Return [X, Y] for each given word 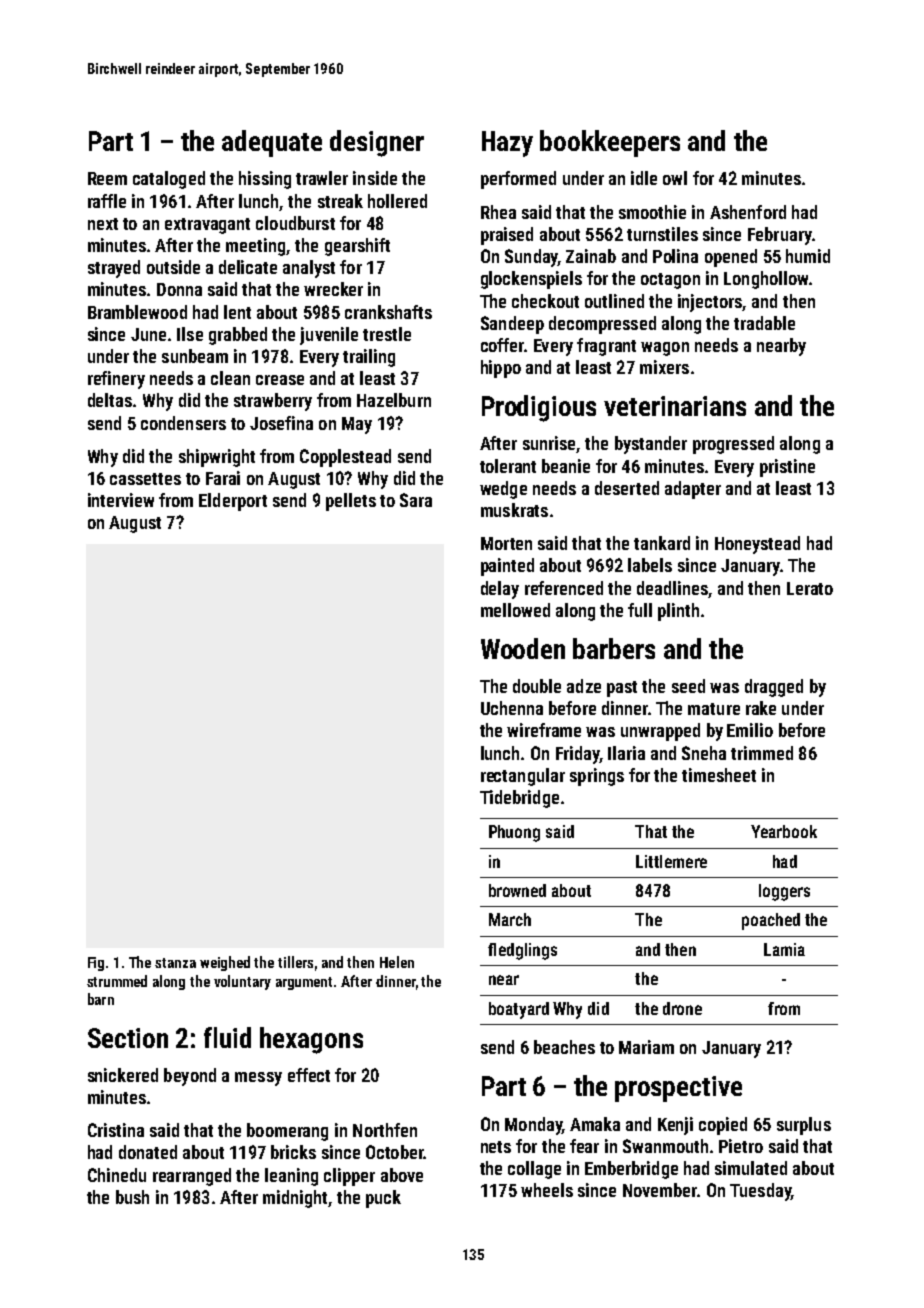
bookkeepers [610, 143]
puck [383, 1199]
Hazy [507, 144]
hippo [501, 369]
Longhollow [766, 280]
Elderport [233, 502]
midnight [295, 1199]
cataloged [169, 180]
